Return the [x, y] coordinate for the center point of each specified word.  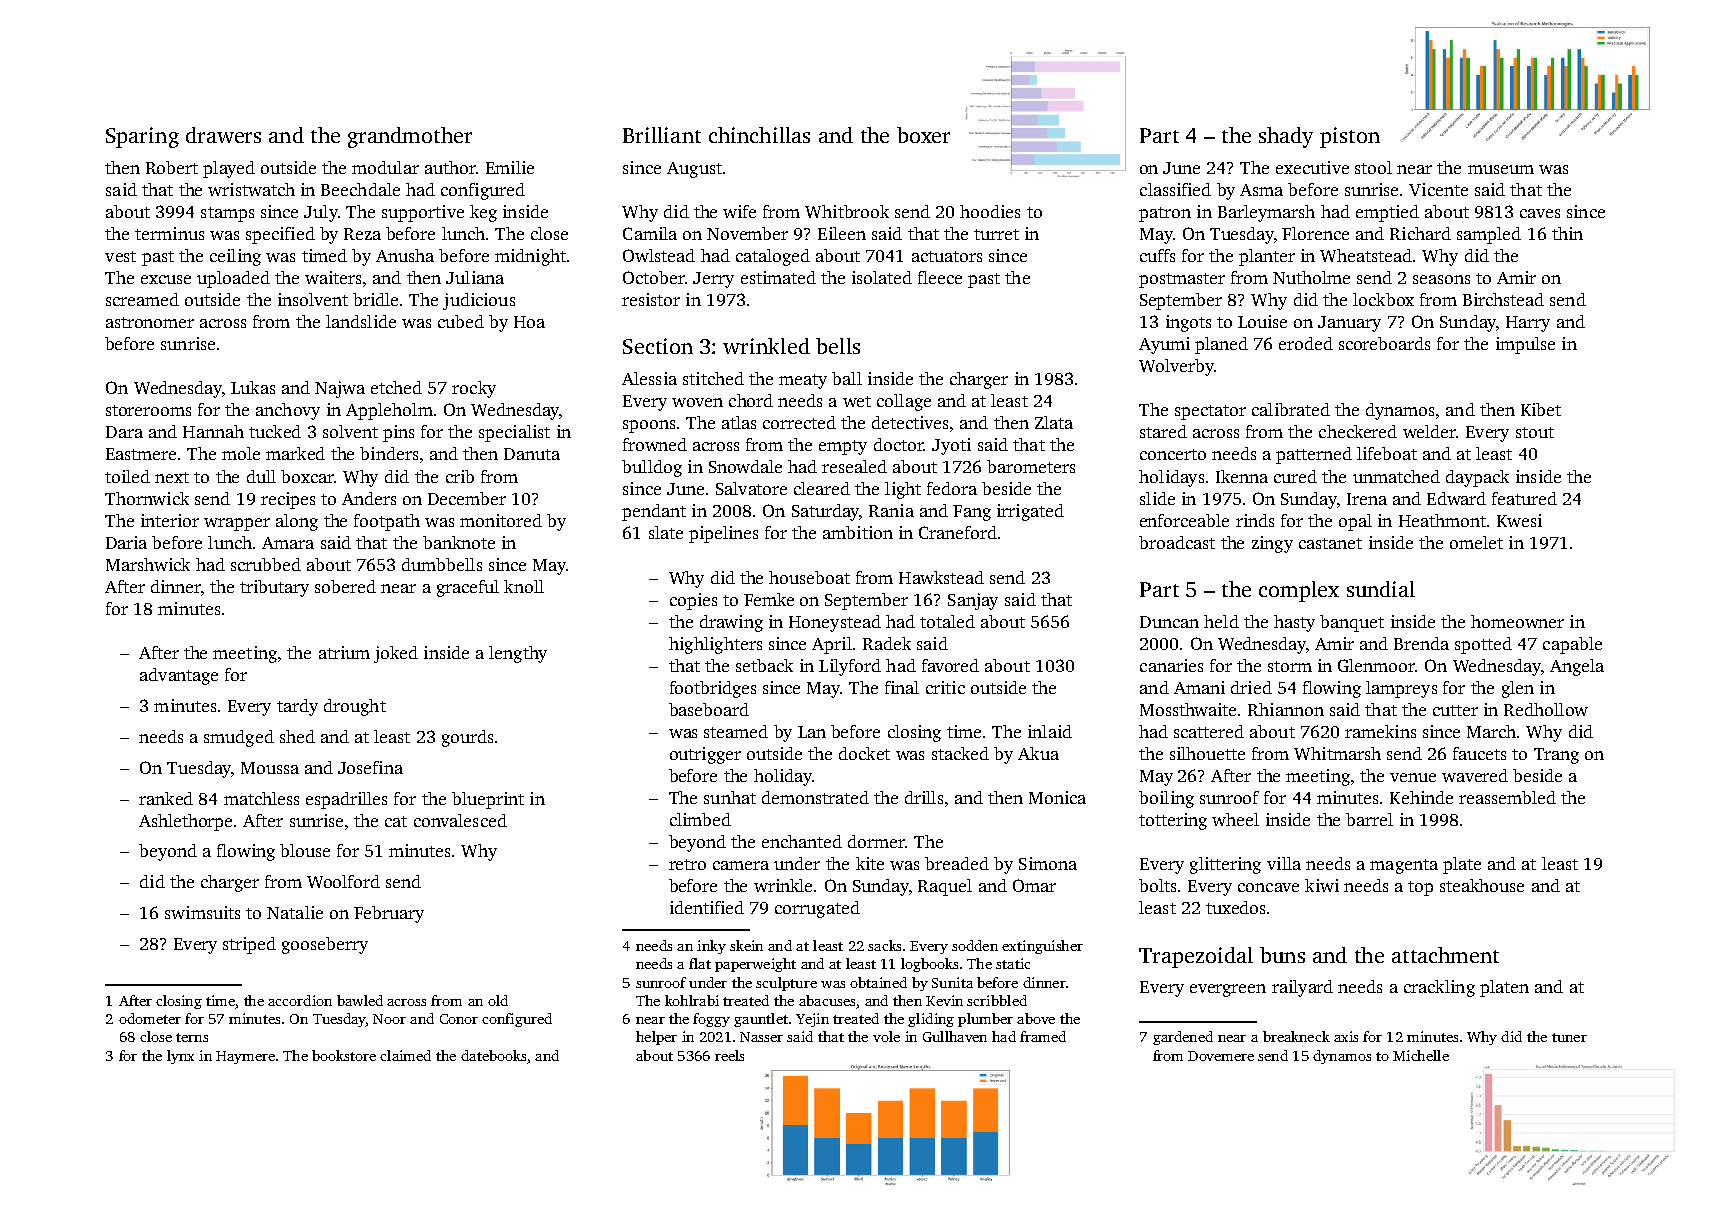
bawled [360, 1000]
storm [1290, 666]
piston [1350, 137]
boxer [923, 135]
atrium [344, 652]
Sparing [142, 137]
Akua [1038, 753]
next [172, 477]
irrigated [1030, 512]
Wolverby [1176, 367]
